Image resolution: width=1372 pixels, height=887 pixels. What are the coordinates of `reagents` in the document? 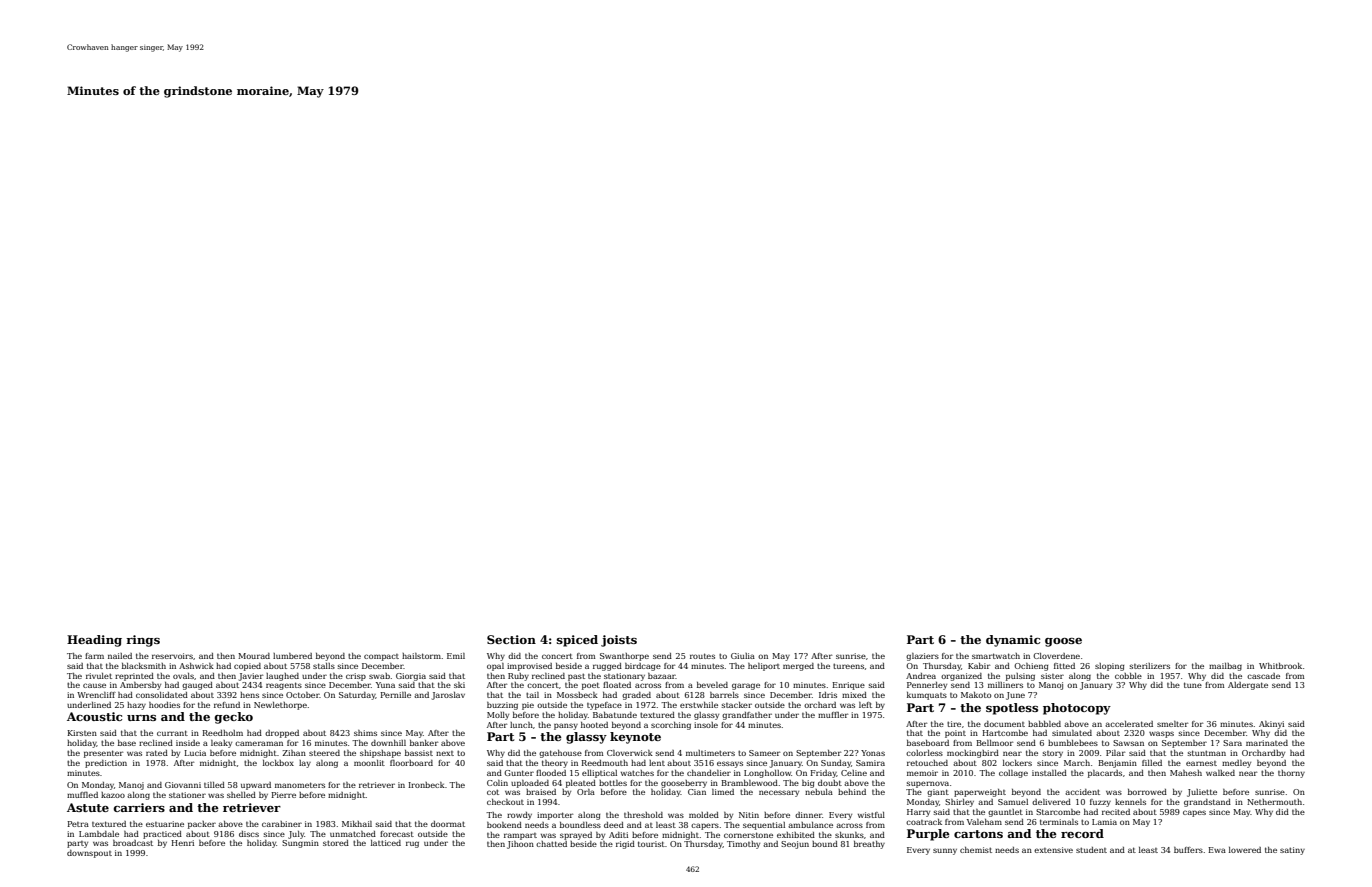 It's located at (284, 686).
